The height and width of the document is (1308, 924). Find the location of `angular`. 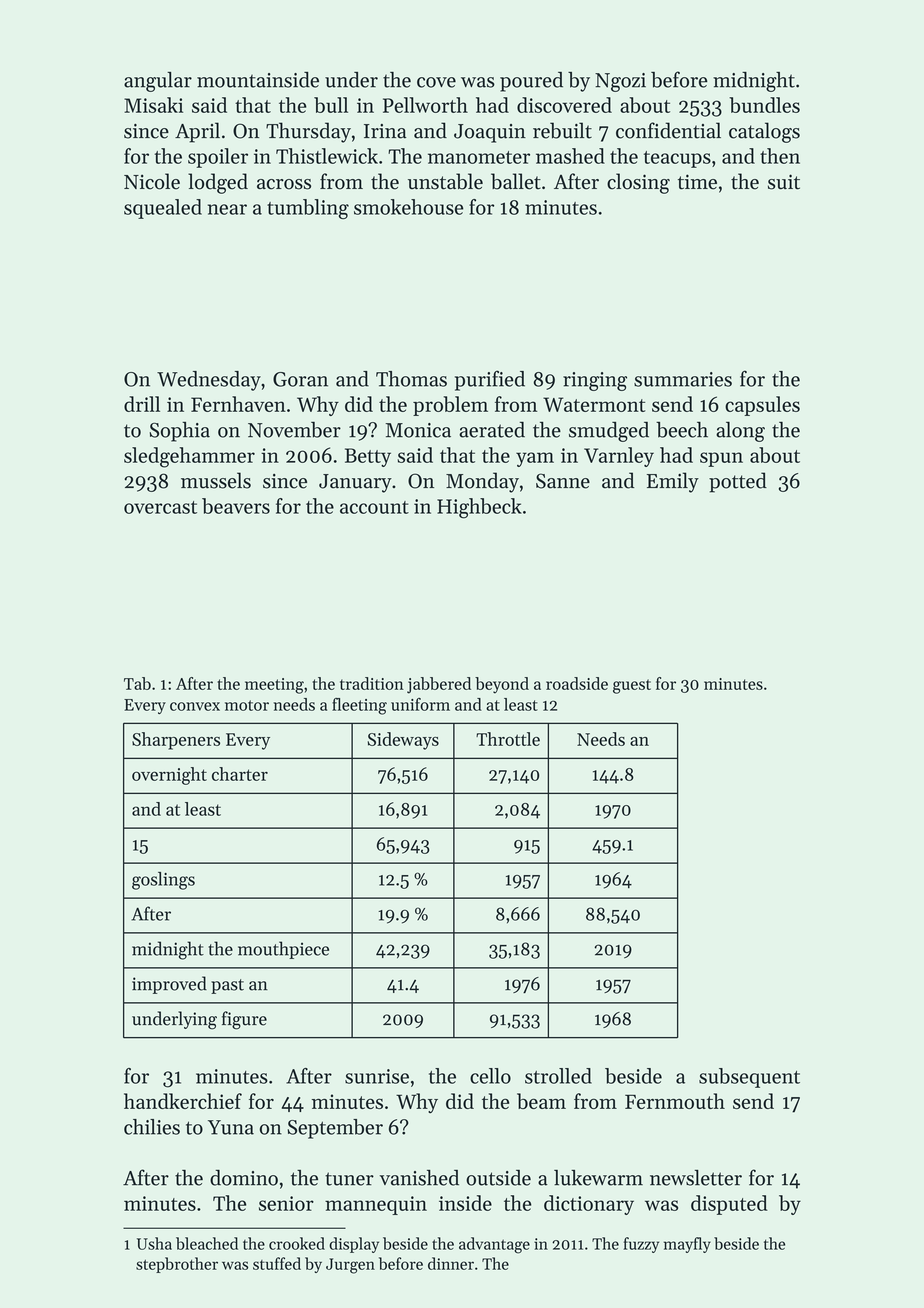

angular is located at coordinates (158, 82).
